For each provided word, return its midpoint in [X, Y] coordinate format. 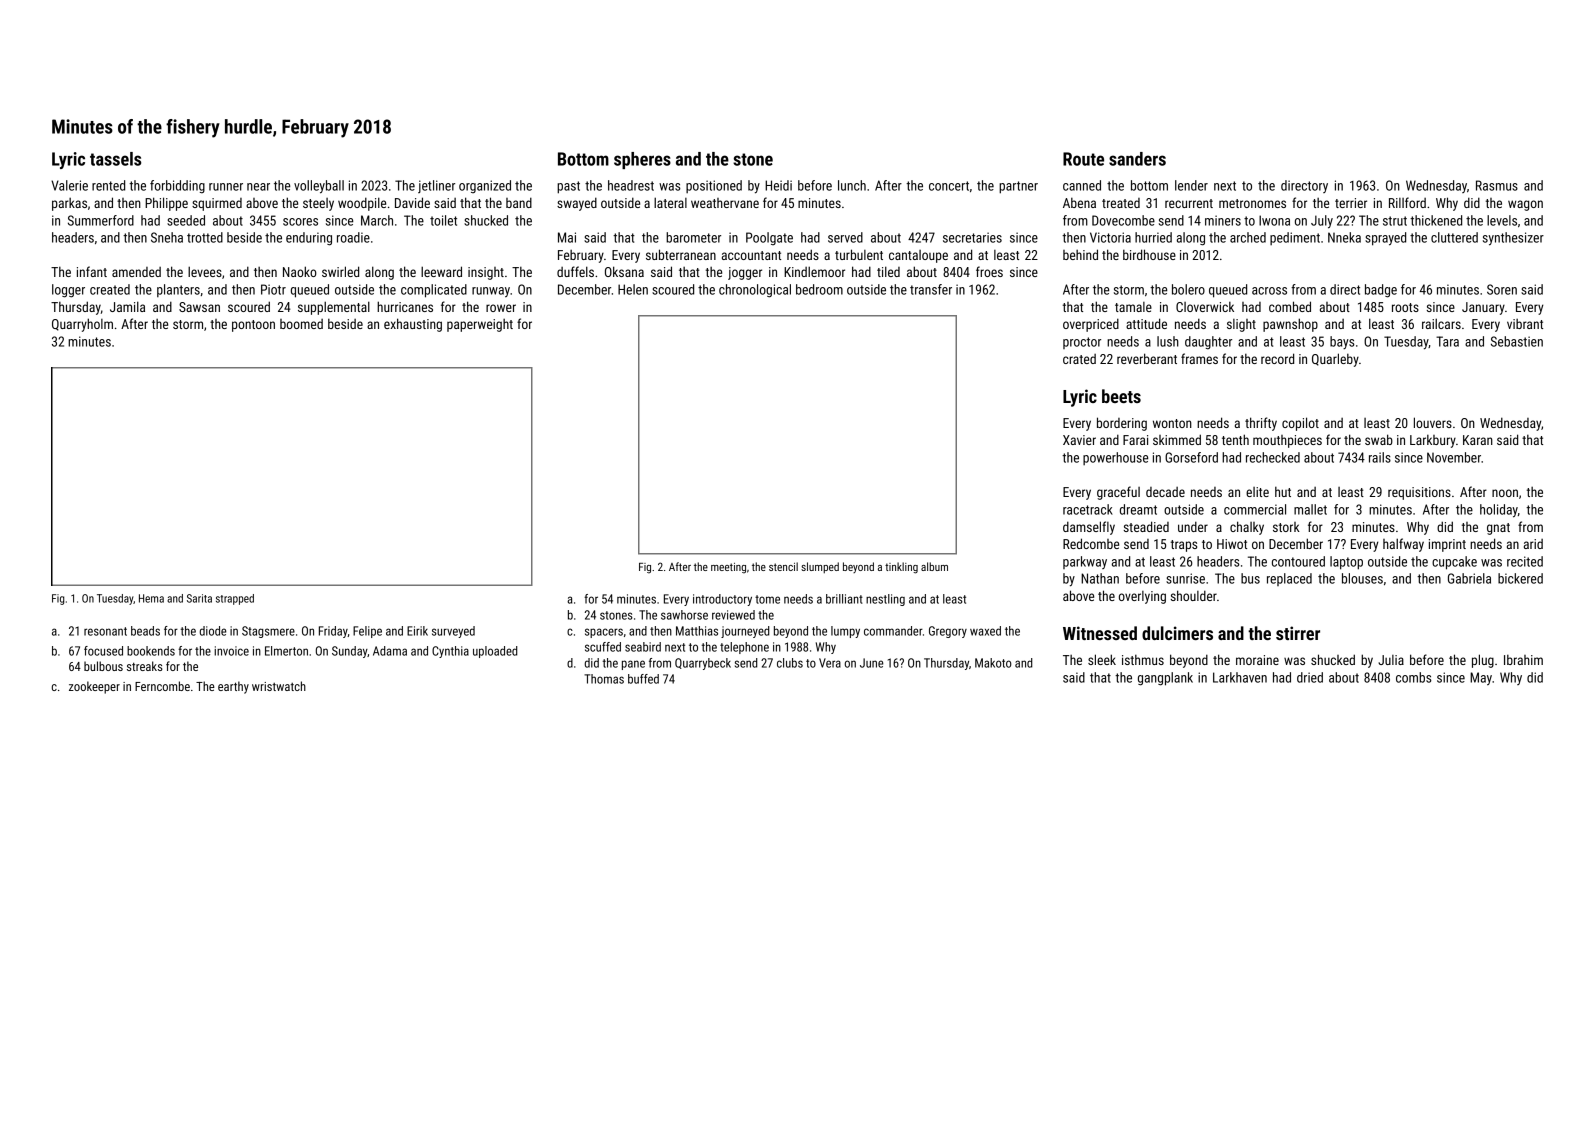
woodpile [362, 204]
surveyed [453, 632]
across [1269, 291]
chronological [755, 291]
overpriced [1091, 325]
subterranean [681, 254]
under [1193, 526]
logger [68, 291]
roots [1405, 307]
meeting [728, 568]
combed [1290, 306]
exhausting [413, 325]
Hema [151, 598]
